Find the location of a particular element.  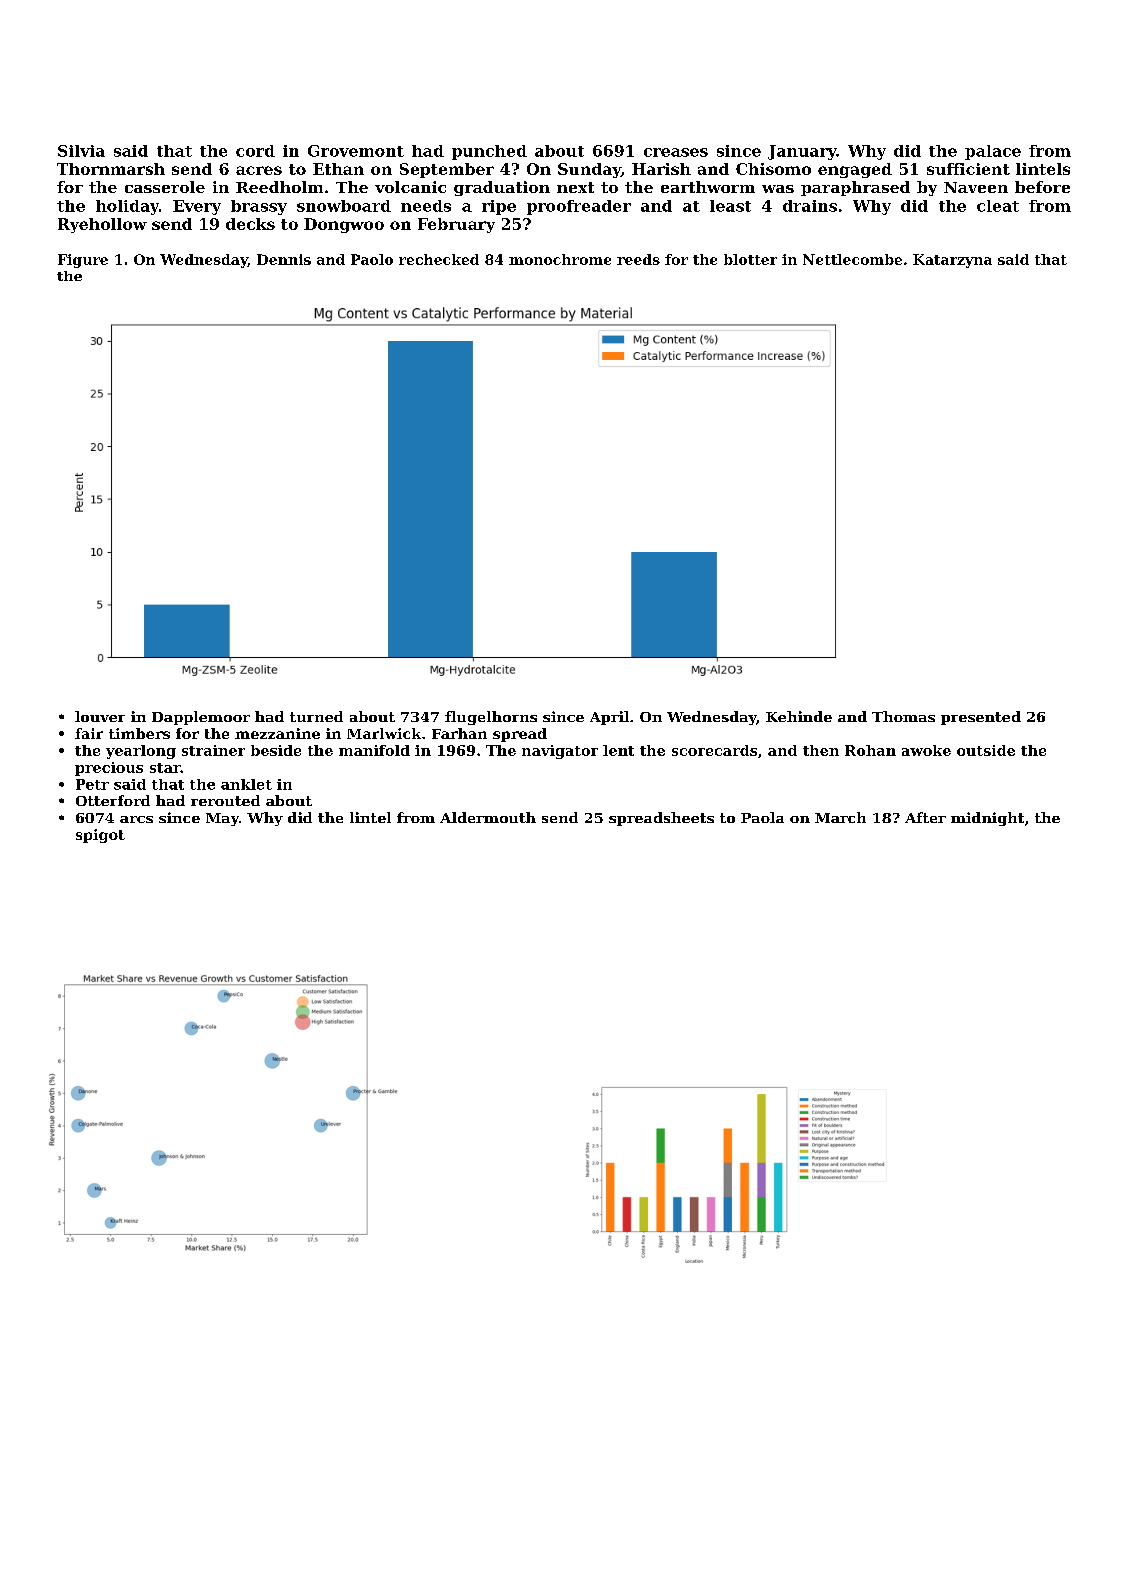

anklet is located at coordinates (246, 784).
